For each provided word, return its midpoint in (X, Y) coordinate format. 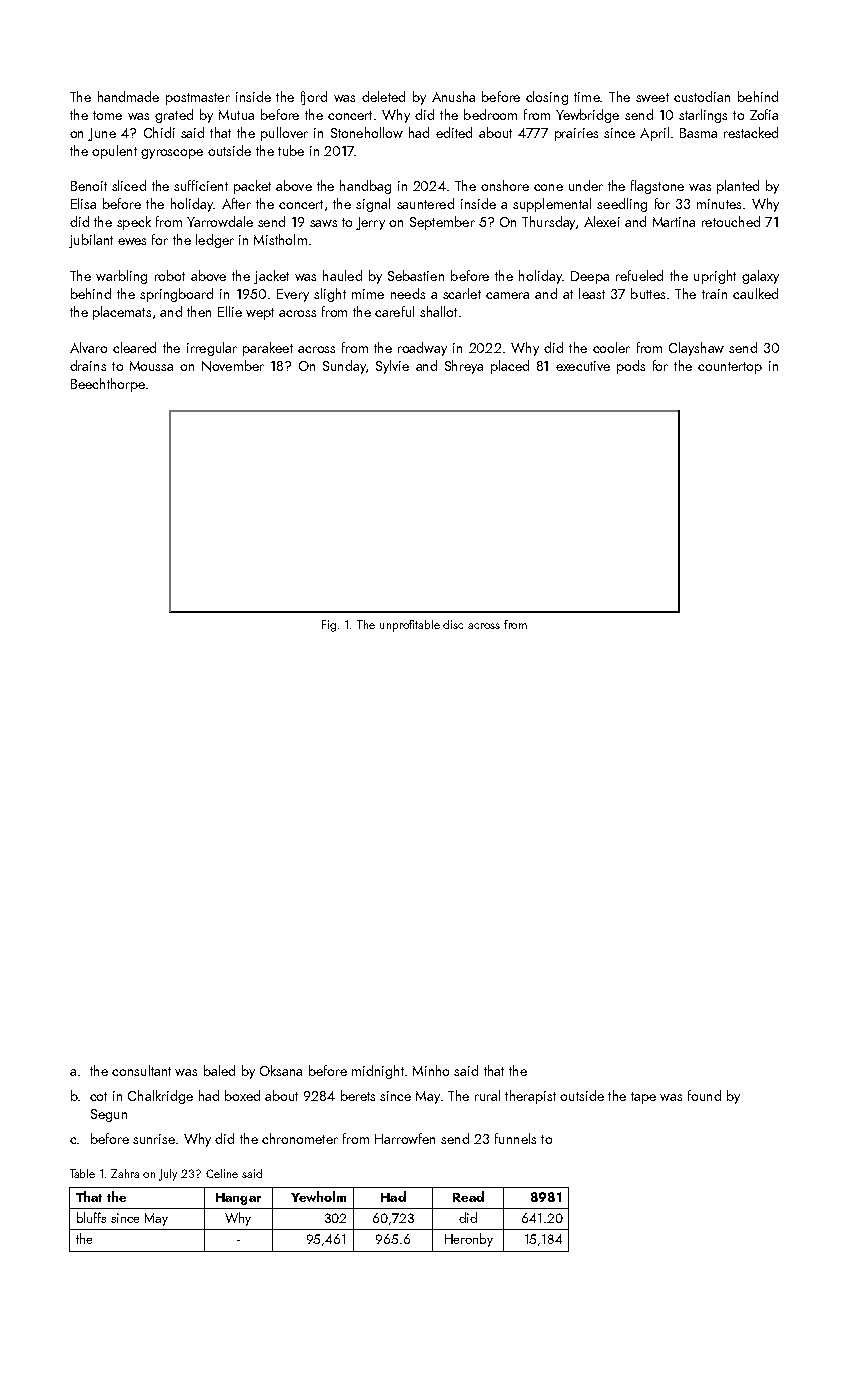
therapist (530, 1097)
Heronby (469, 1240)
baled (219, 1070)
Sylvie (392, 367)
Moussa (151, 366)
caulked (755, 293)
